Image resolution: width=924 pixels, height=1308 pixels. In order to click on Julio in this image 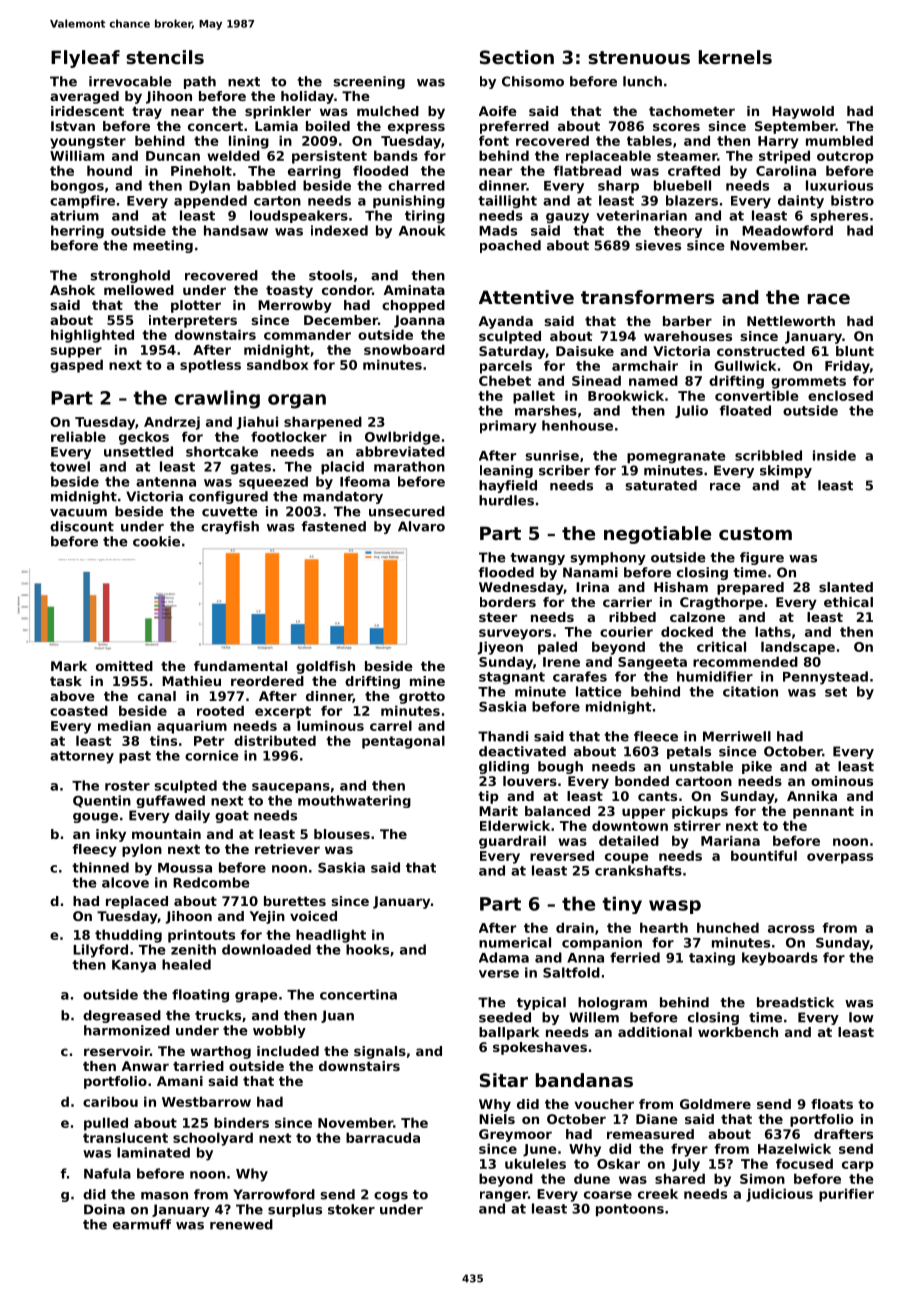, I will do `click(691, 411)`.
